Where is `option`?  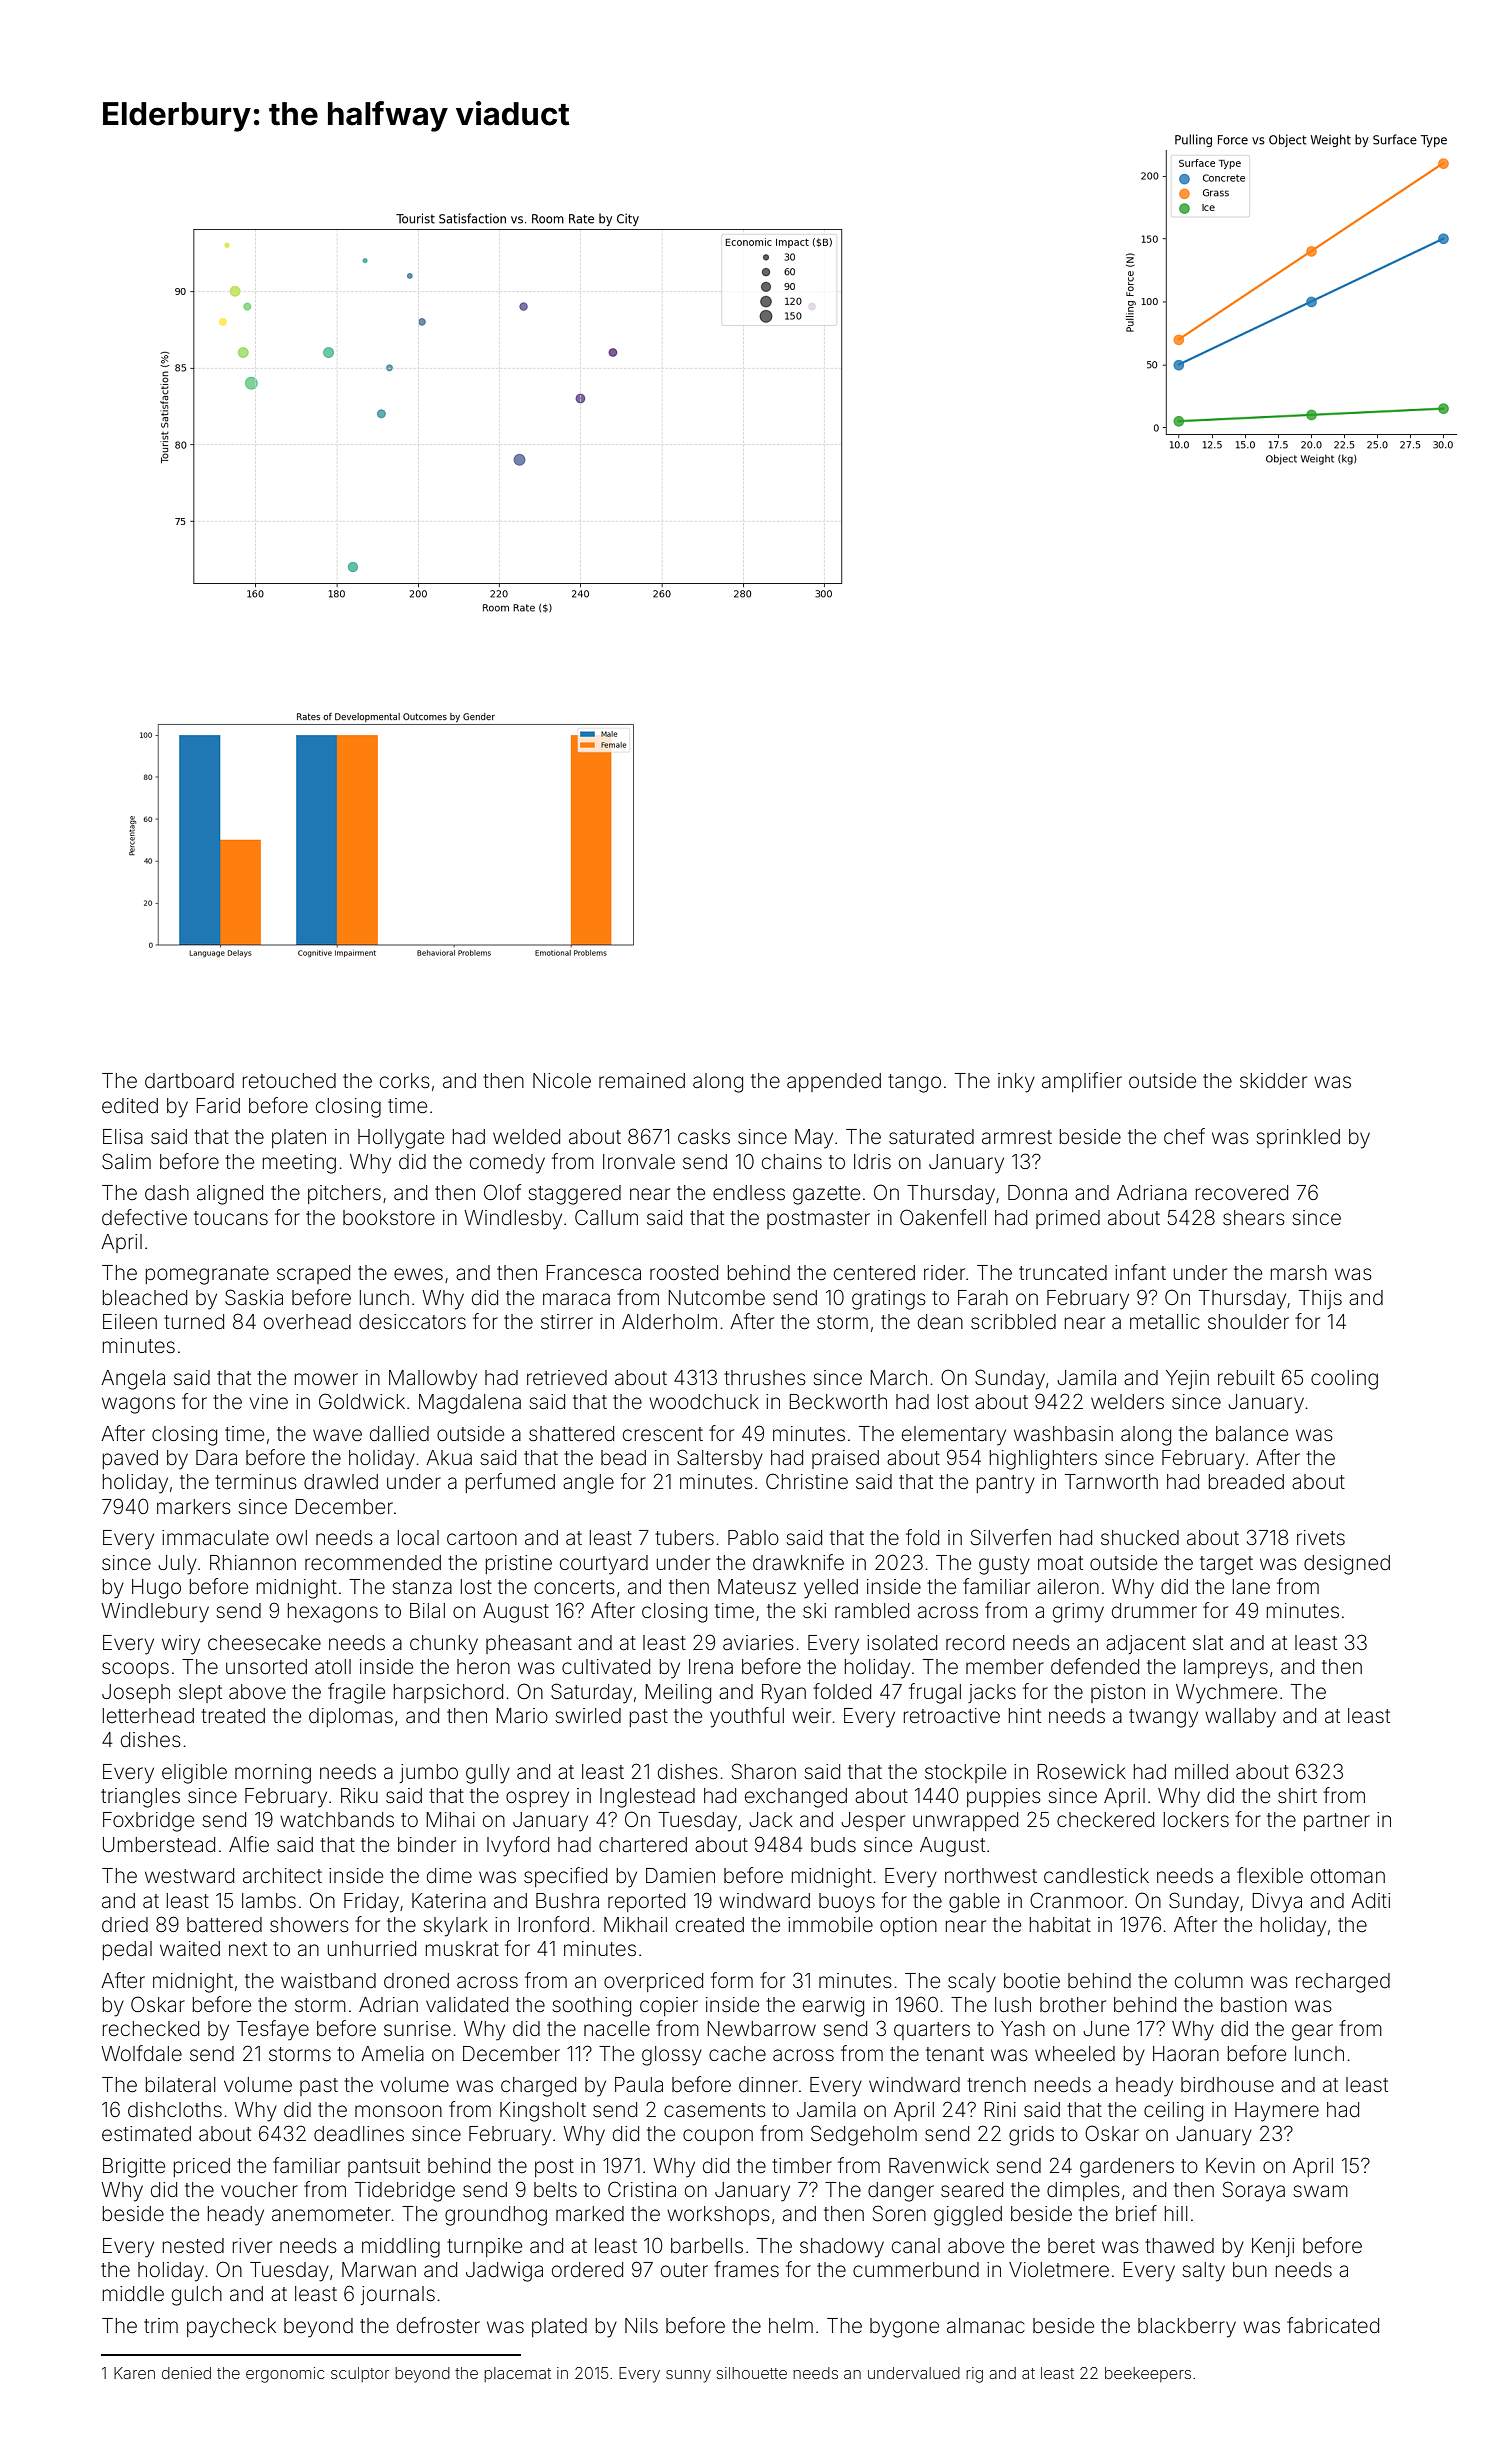
option is located at coordinates (908, 1926).
